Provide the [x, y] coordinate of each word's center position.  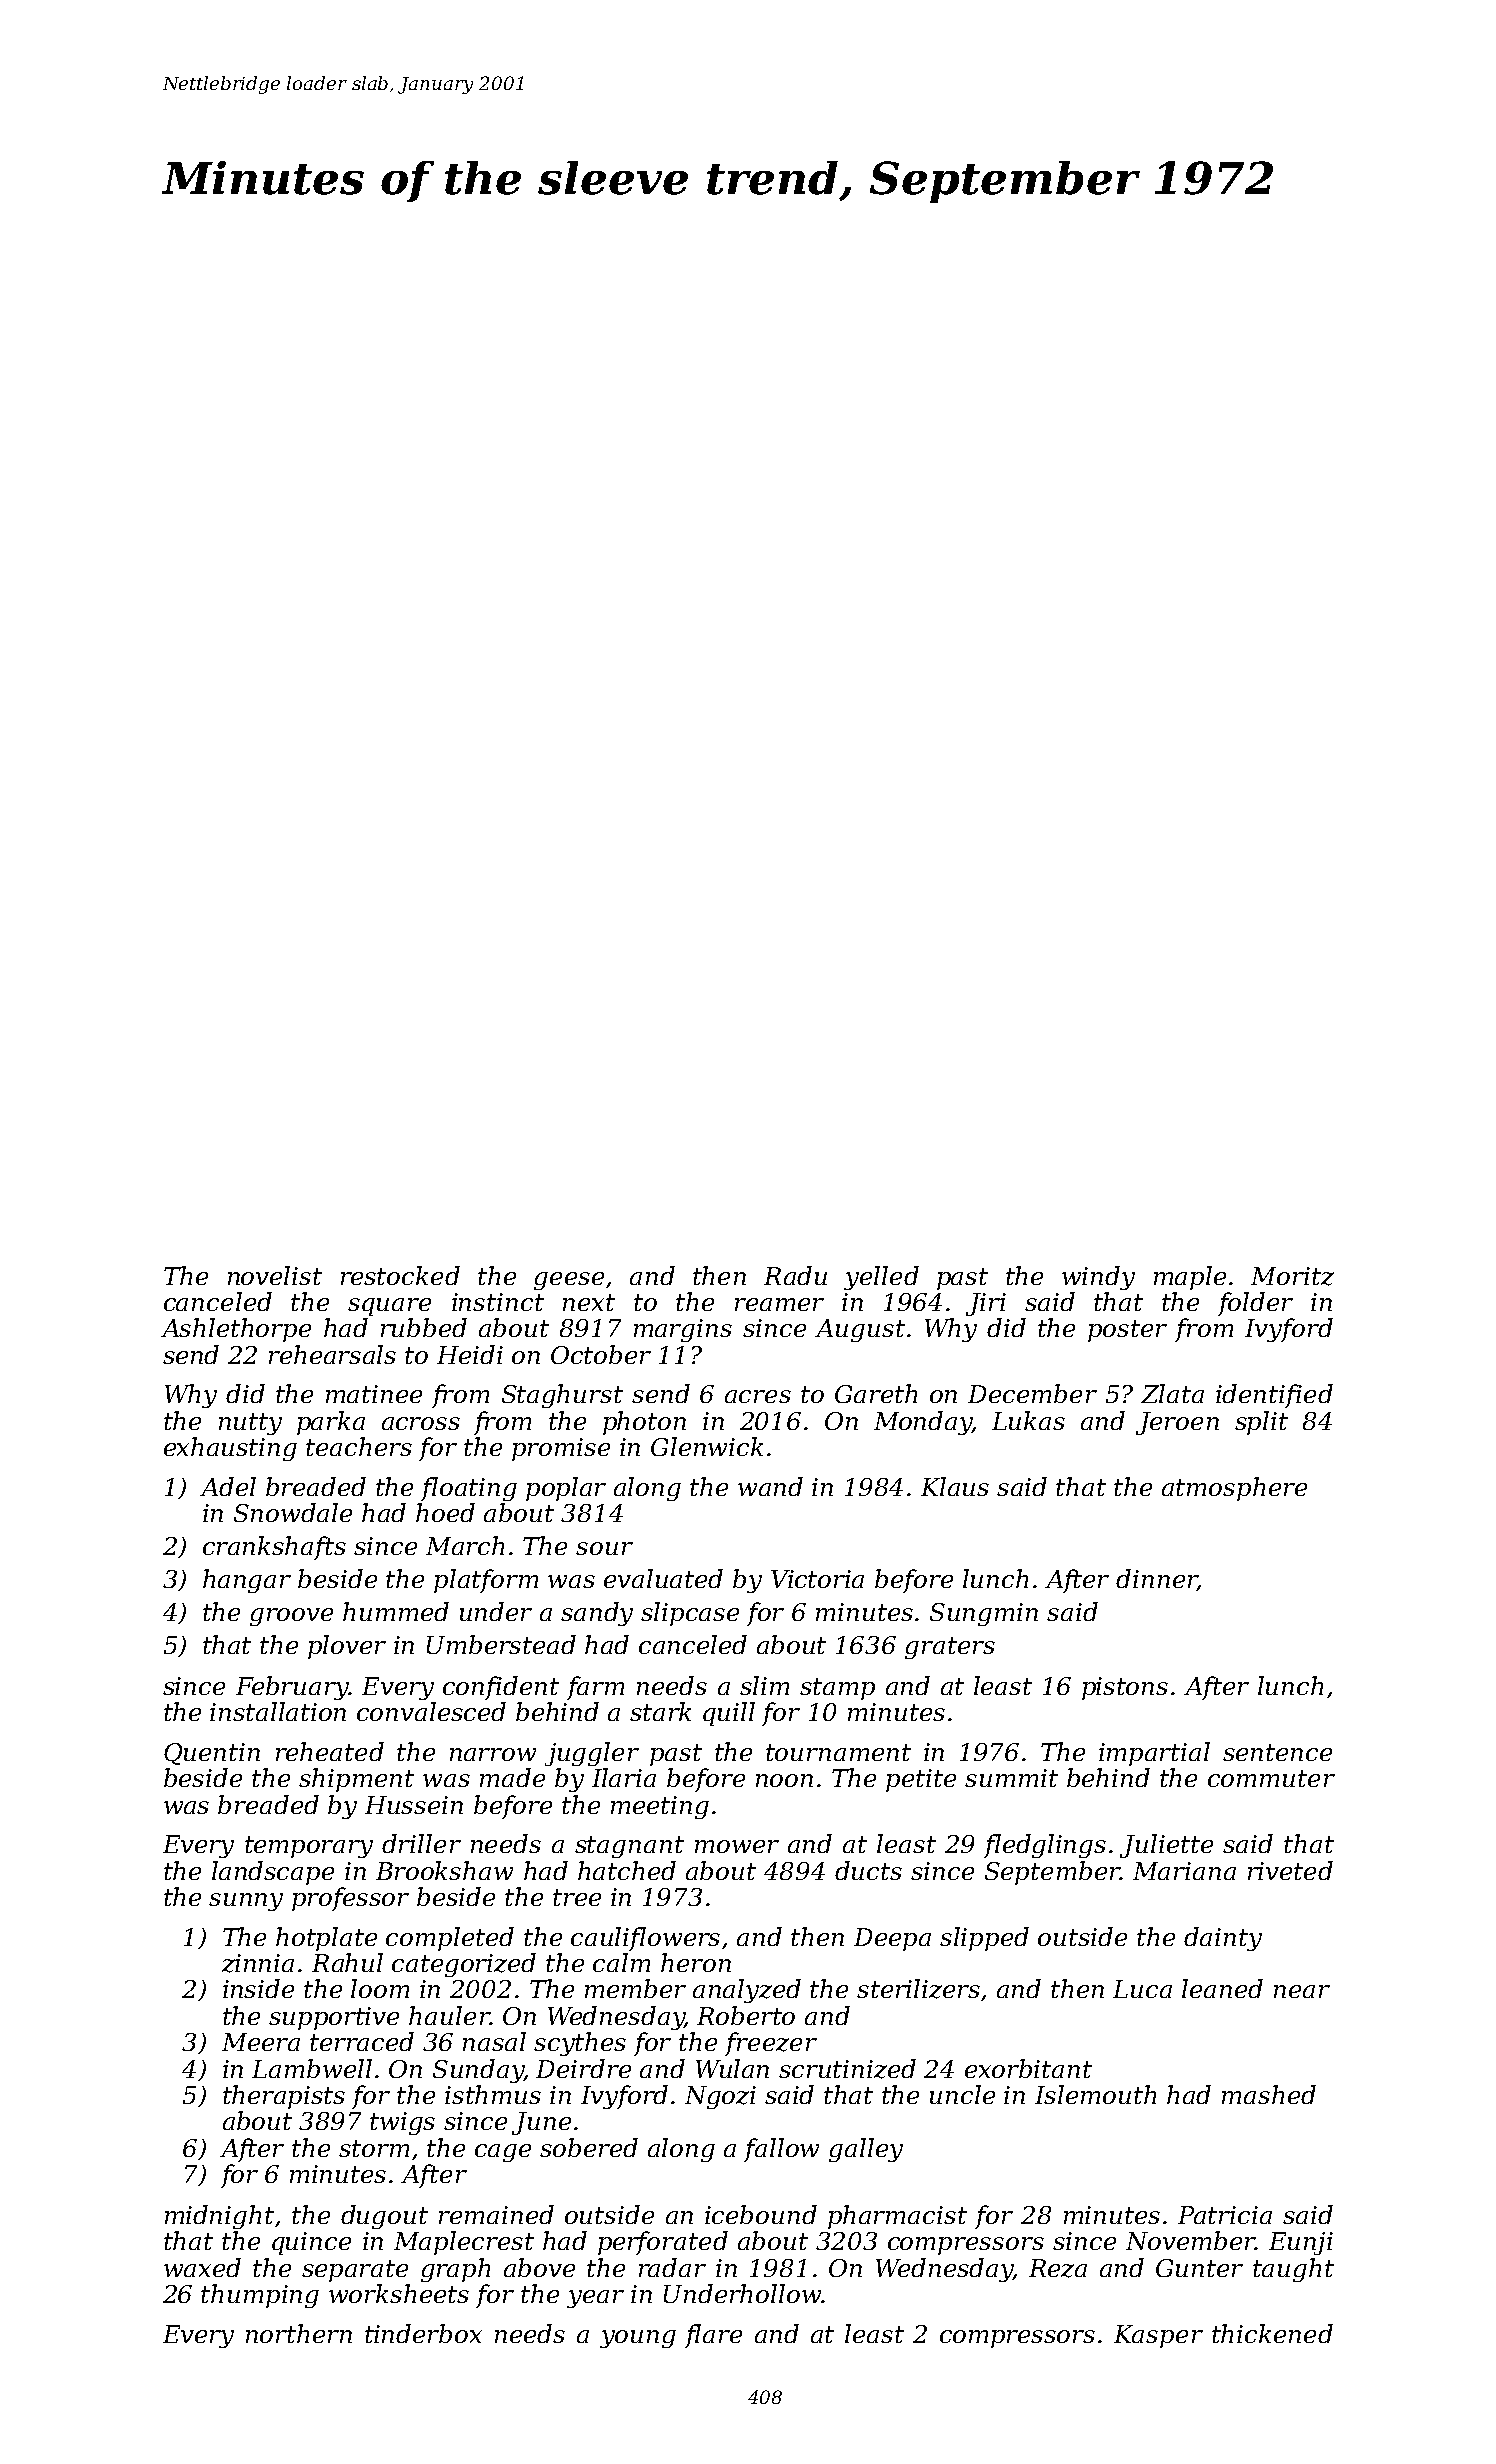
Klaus [955, 1486]
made [512, 1777]
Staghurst [562, 1396]
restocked [400, 1275]
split [1261, 1423]
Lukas [1028, 1420]
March [465, 1545]
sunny [246, 1902]
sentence [1277, 1752]
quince [311, 2243]
